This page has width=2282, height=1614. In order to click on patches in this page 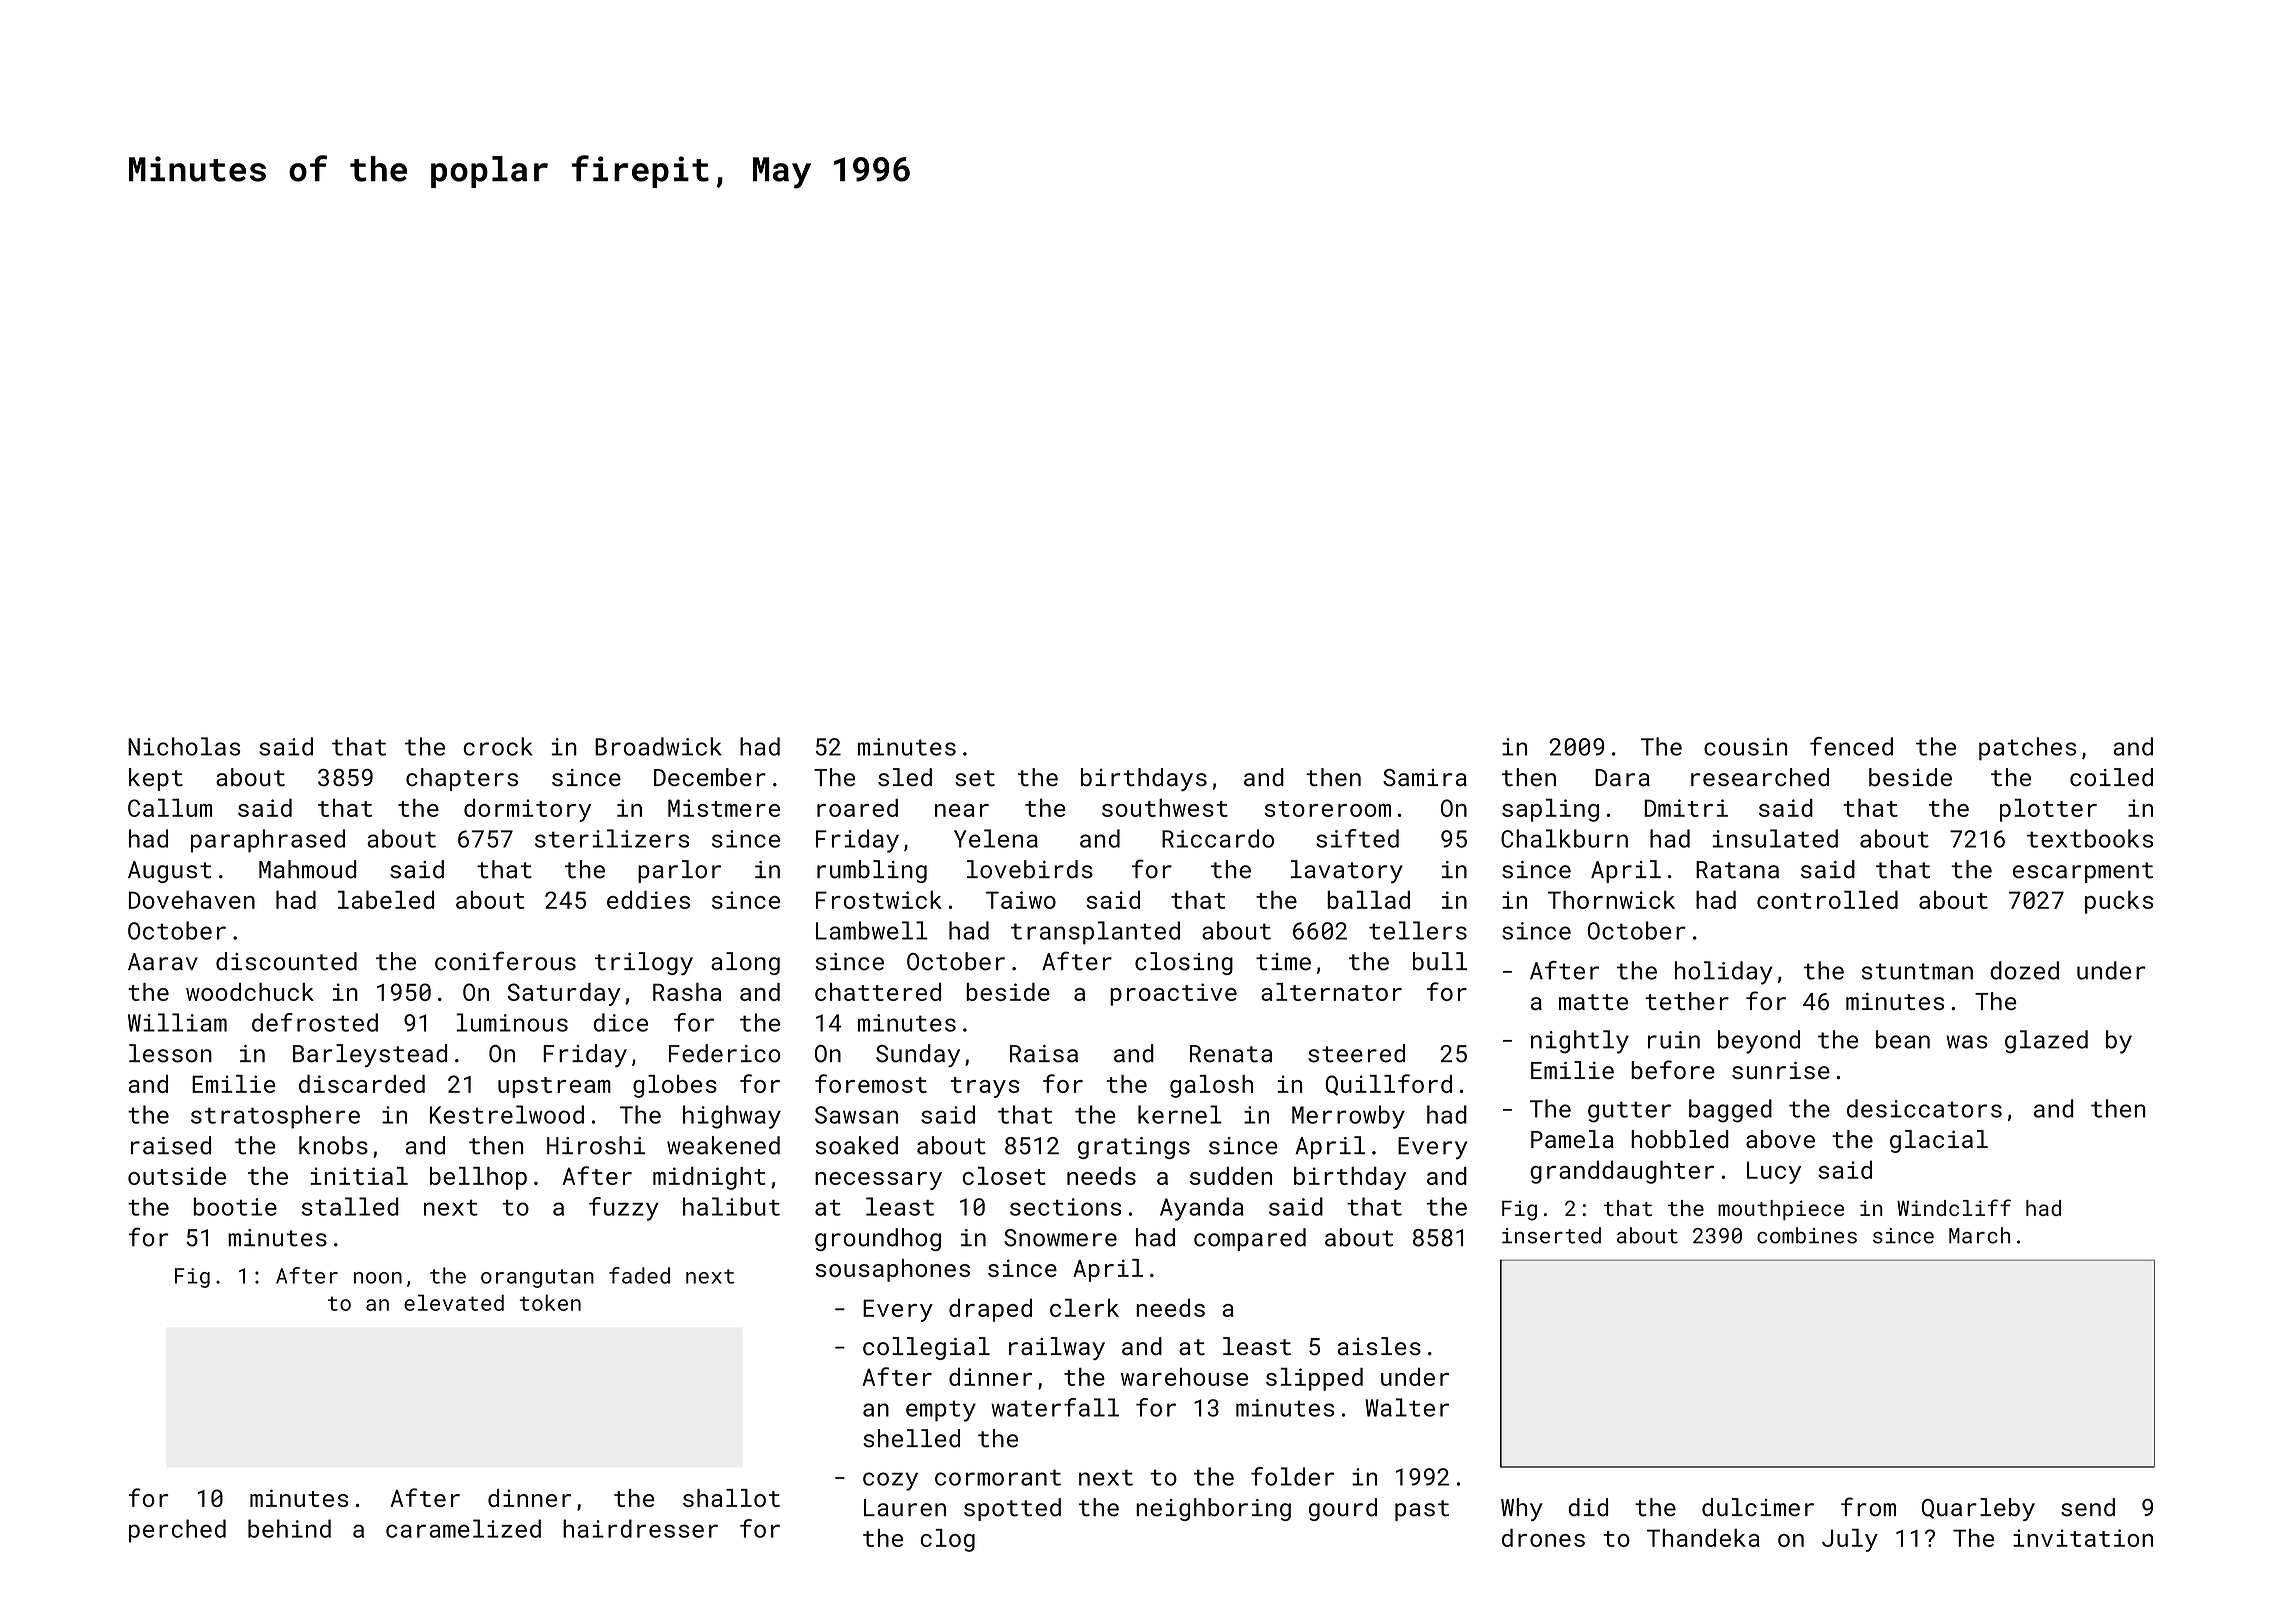, I will do `click(2027, 749)`.
